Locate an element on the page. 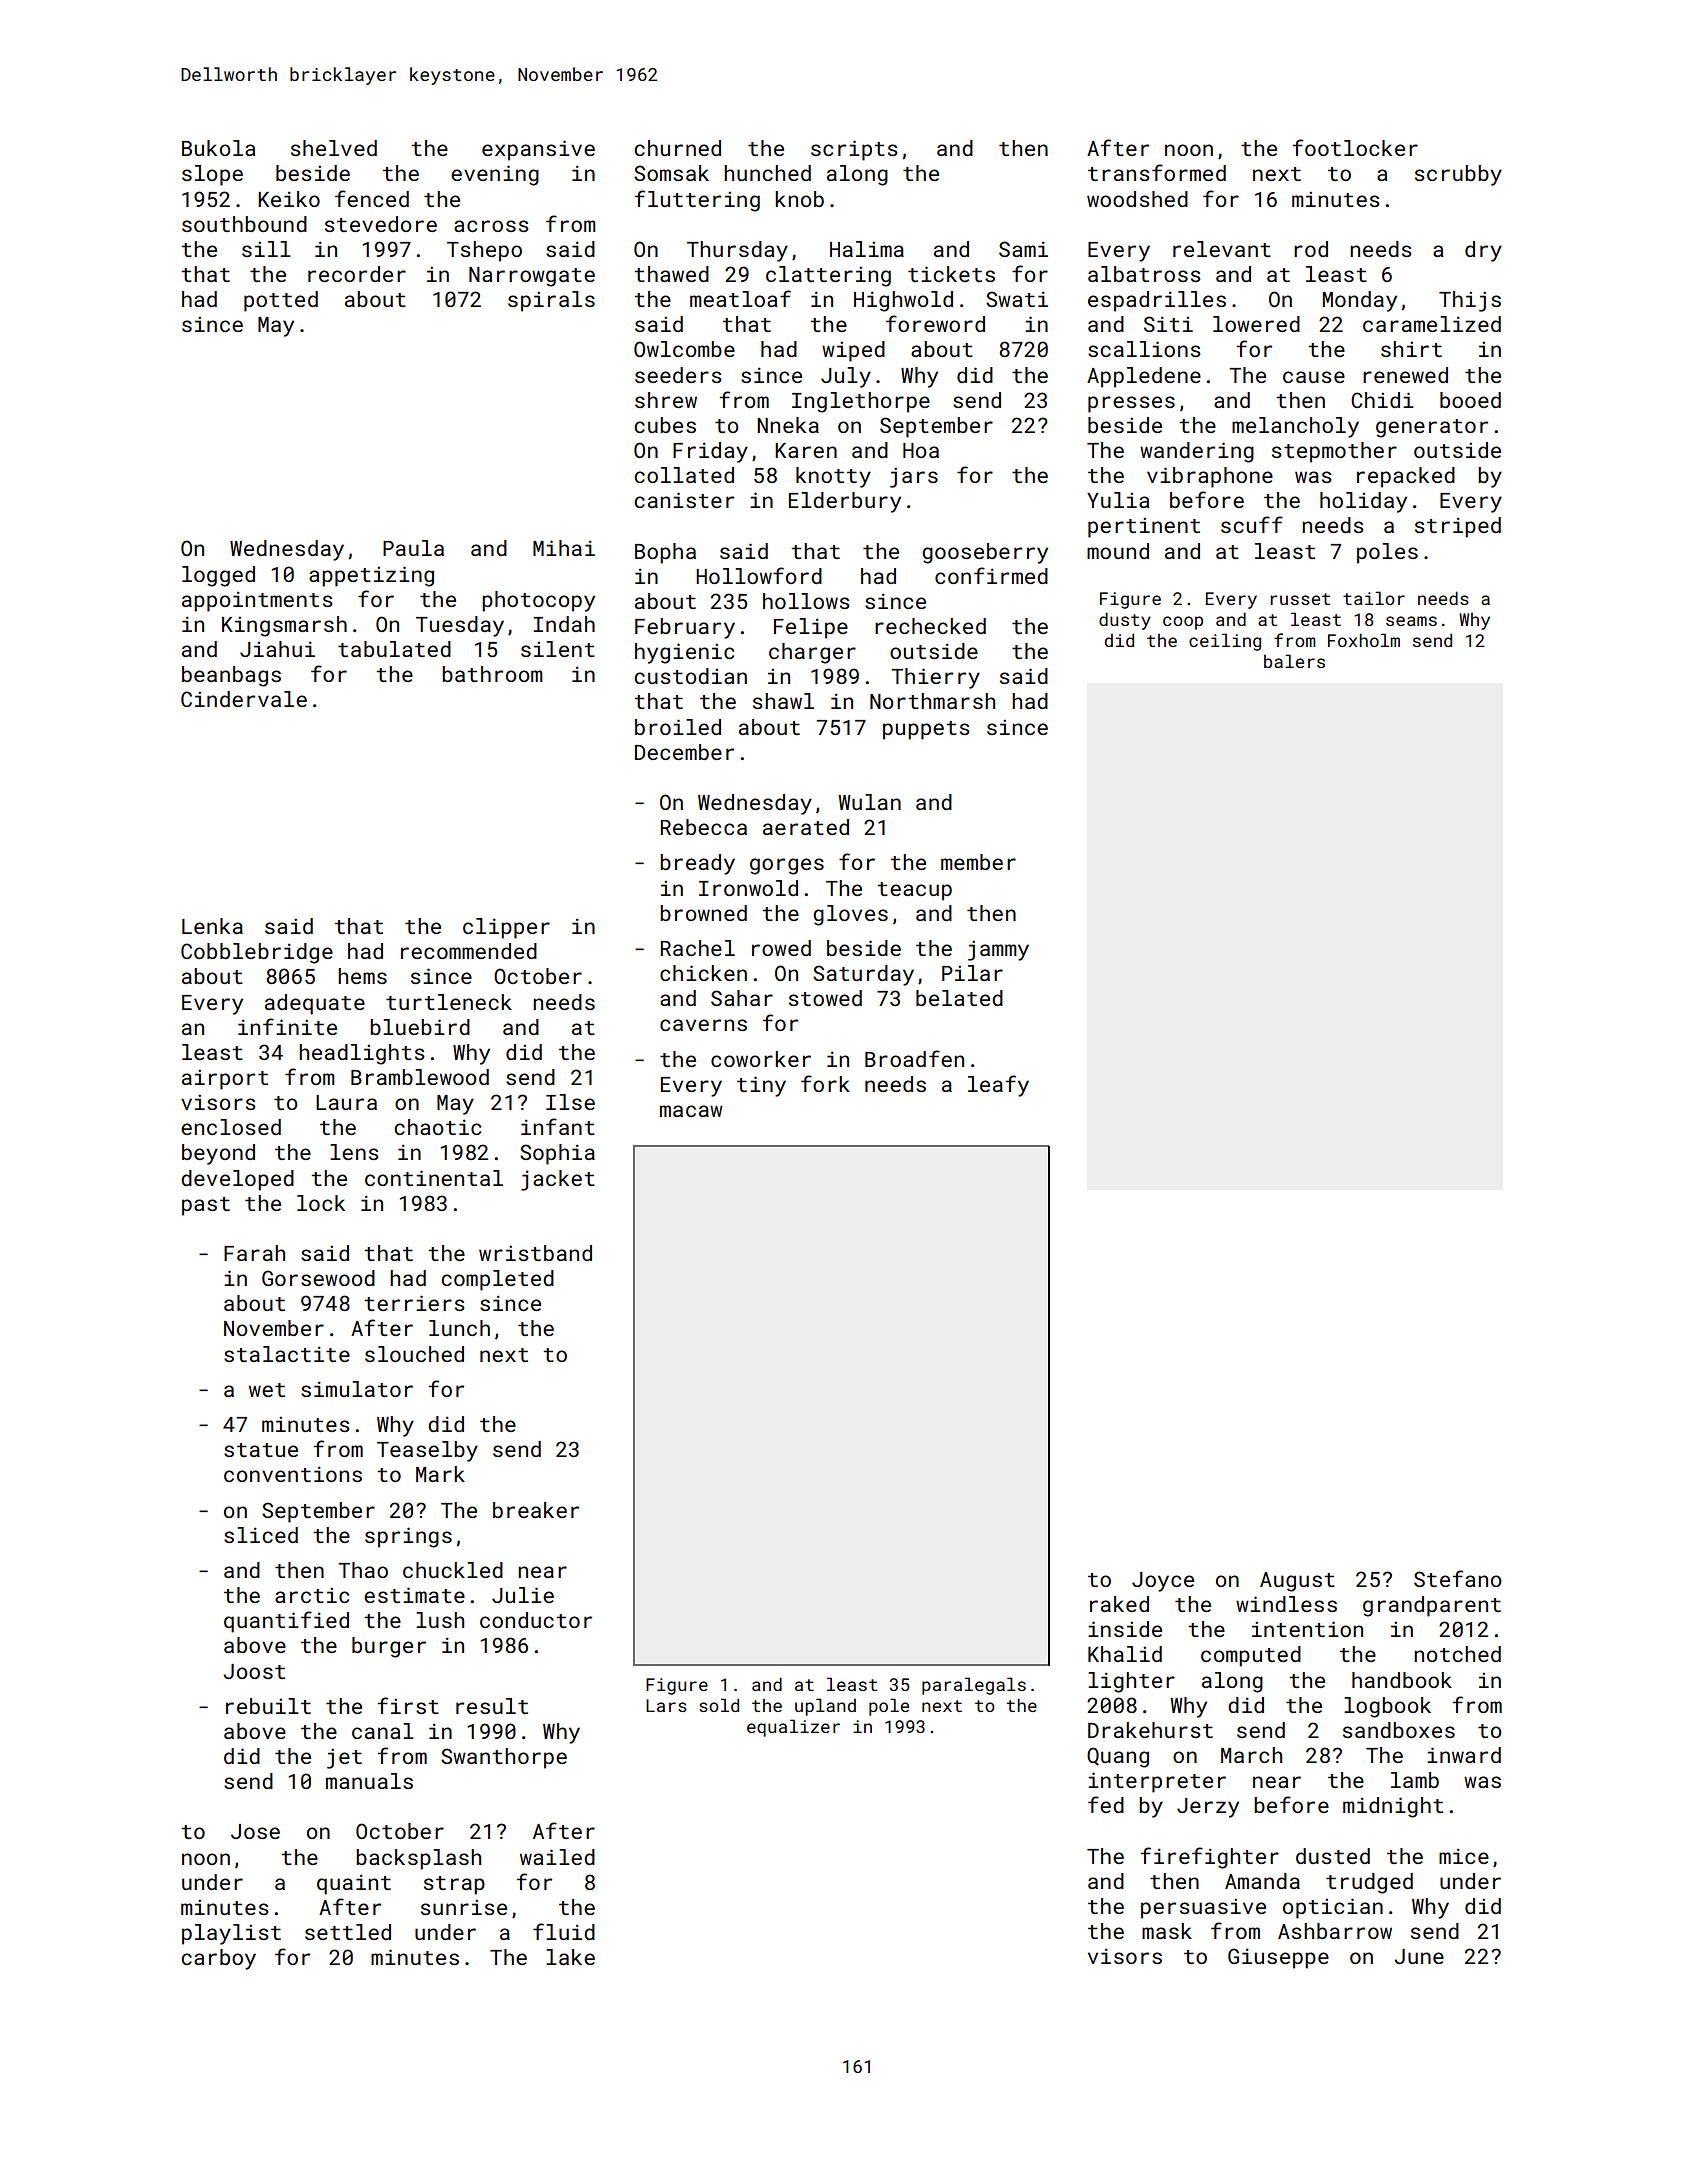  potted is located at coordinates (281, 301).
